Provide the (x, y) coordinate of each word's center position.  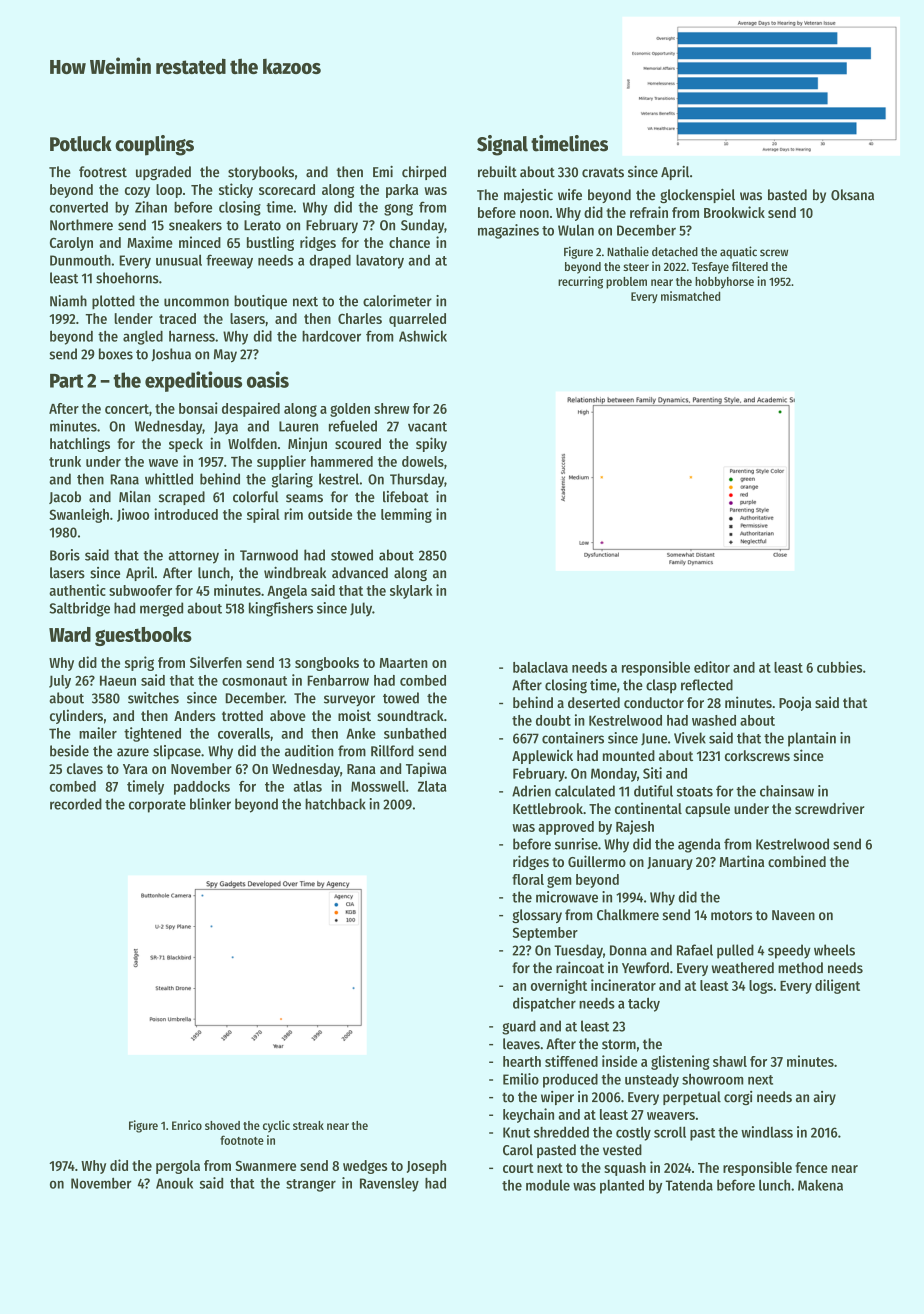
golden (350, 410)
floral (528, 879)
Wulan (576, 230)
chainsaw (787, 791)
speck (186, 445)
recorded (76, 804)
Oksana (852, 195)
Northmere (81, 225)
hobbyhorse (724, 283)
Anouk (174, 1183)
